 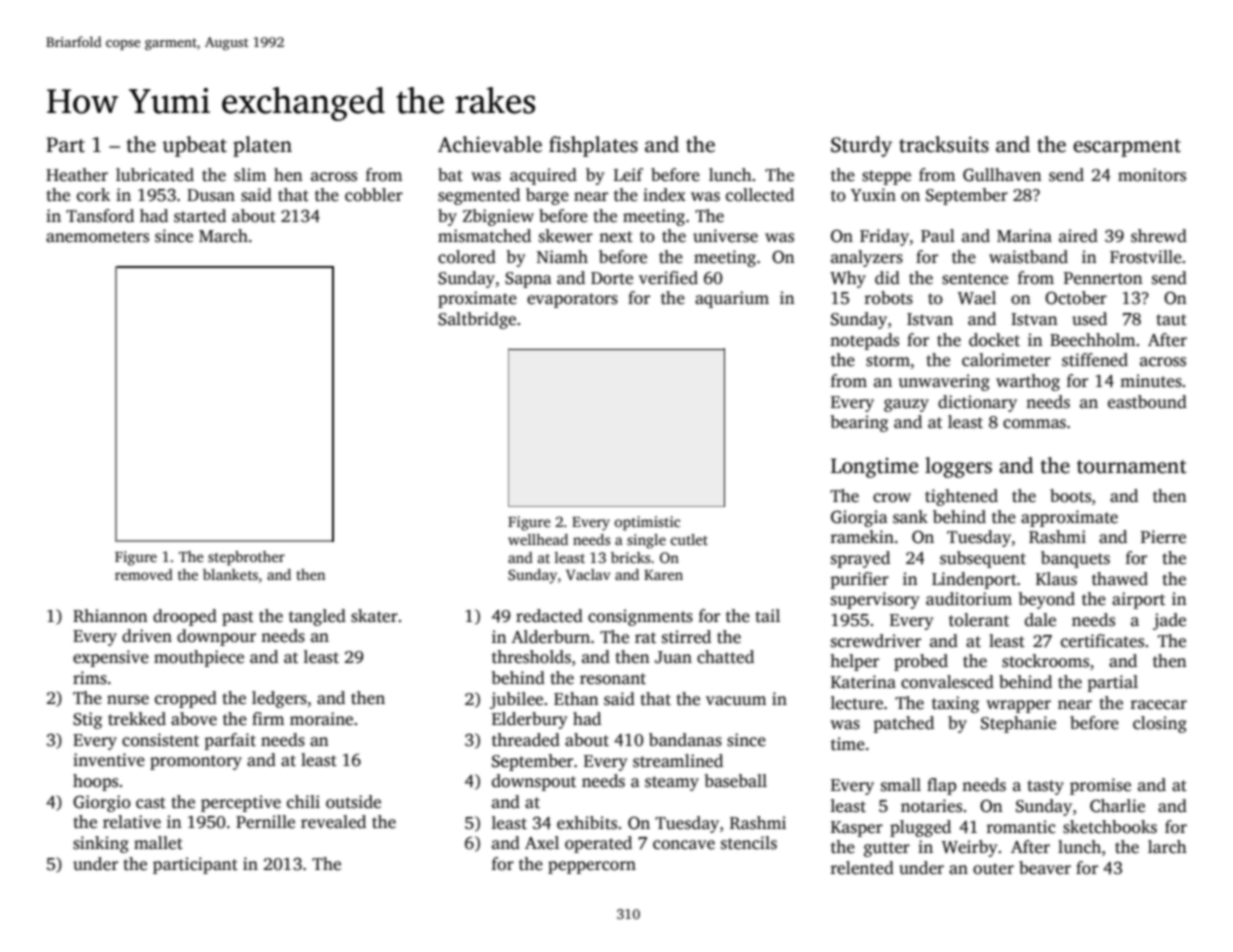 What do you see at coordinates (875, 600) in the image?
I see `supervisory` at bounding box center [875, 600].
